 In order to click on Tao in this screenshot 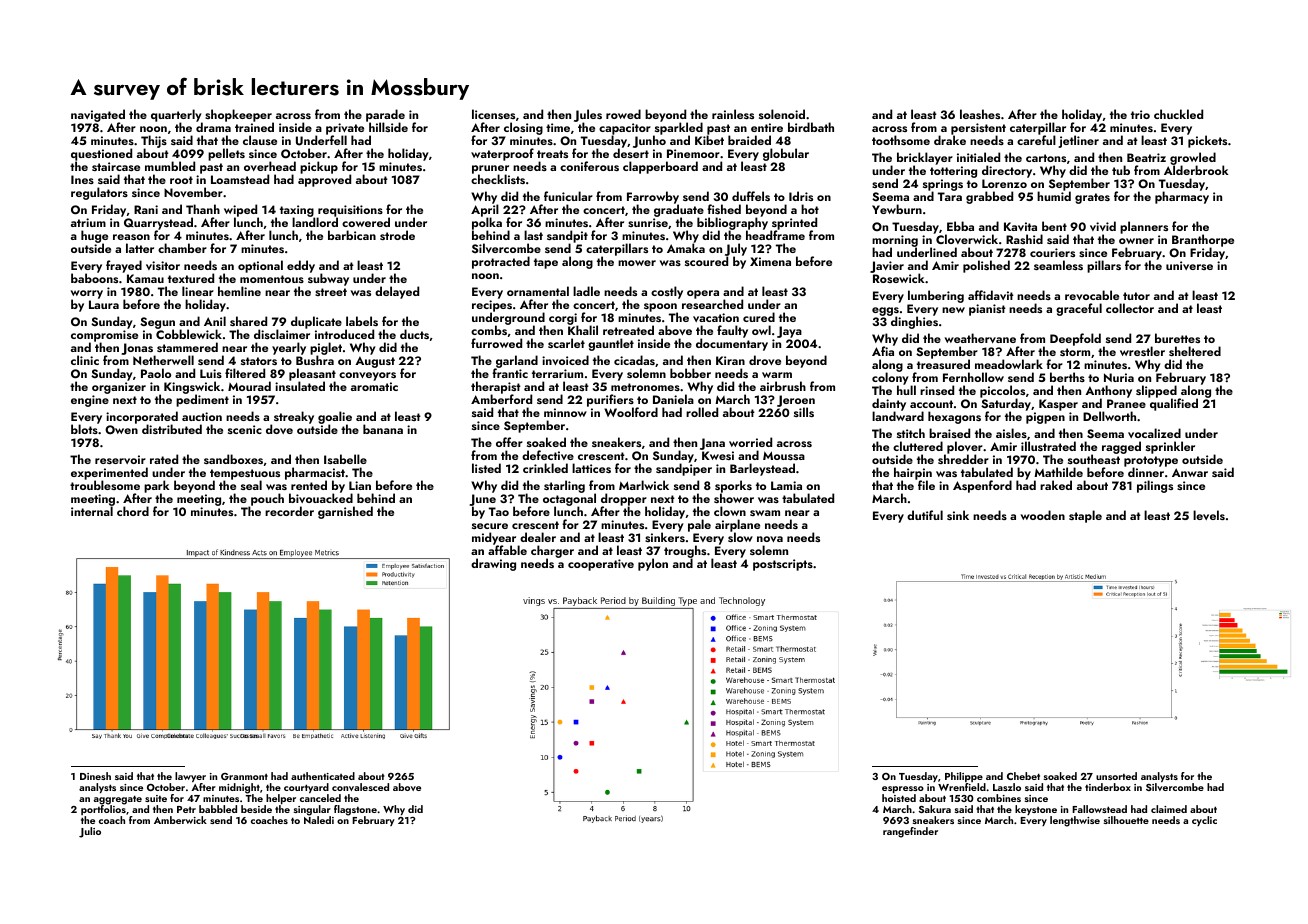, I will do `click(499, 511)`.
